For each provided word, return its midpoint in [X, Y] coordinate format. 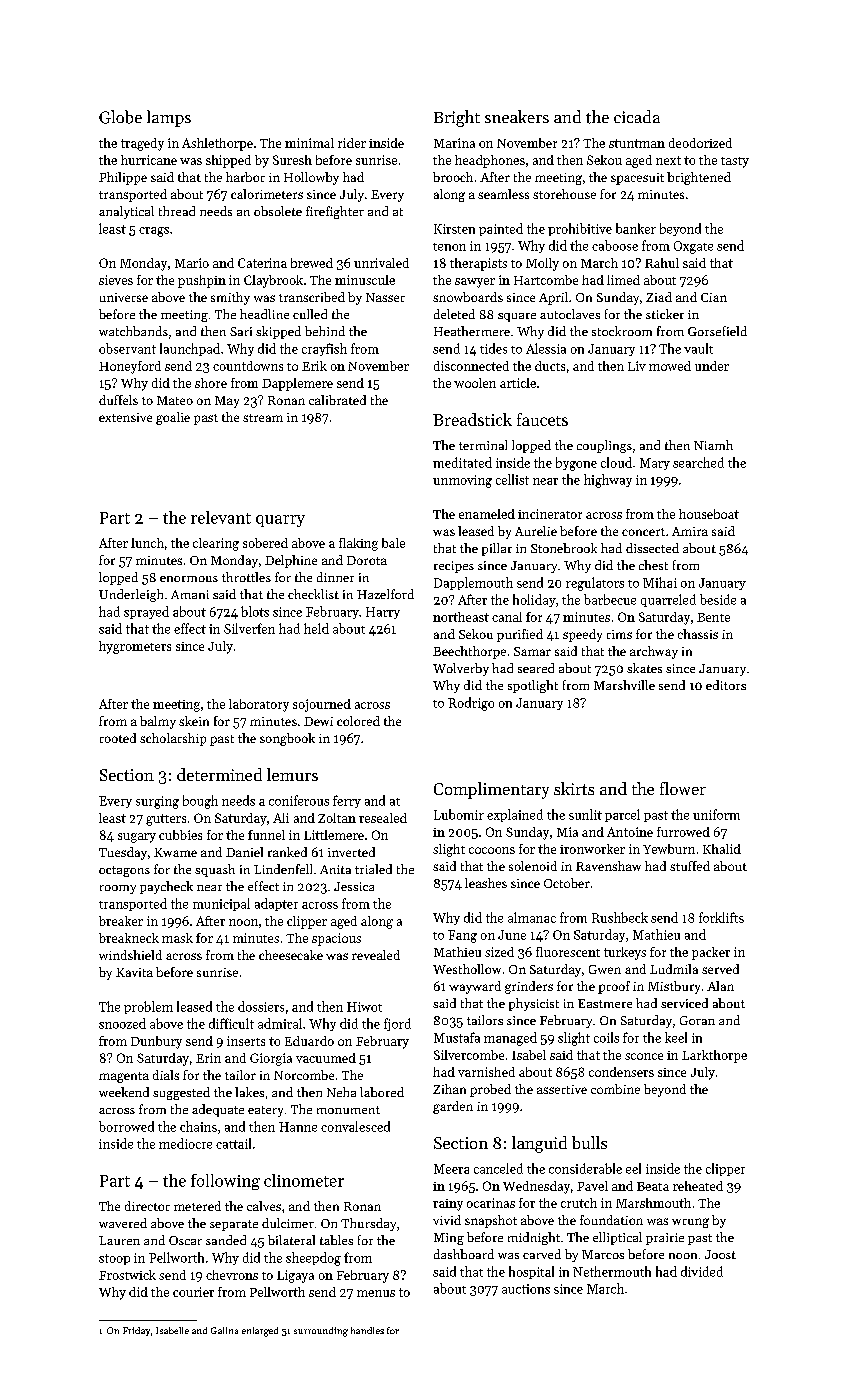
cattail [233, 1143]
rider [352, 143]
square [517, 317]
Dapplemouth [473, 583]
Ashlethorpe [217, 144]
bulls [589, 1142]
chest [653, 565]
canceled [498, 1168]
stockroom [622, 331]
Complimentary [491, 790]
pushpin [202, 281]
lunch [147, 543]
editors [726, 685]
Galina [224, 1330]
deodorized [700, 143]
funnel [266, 835]
